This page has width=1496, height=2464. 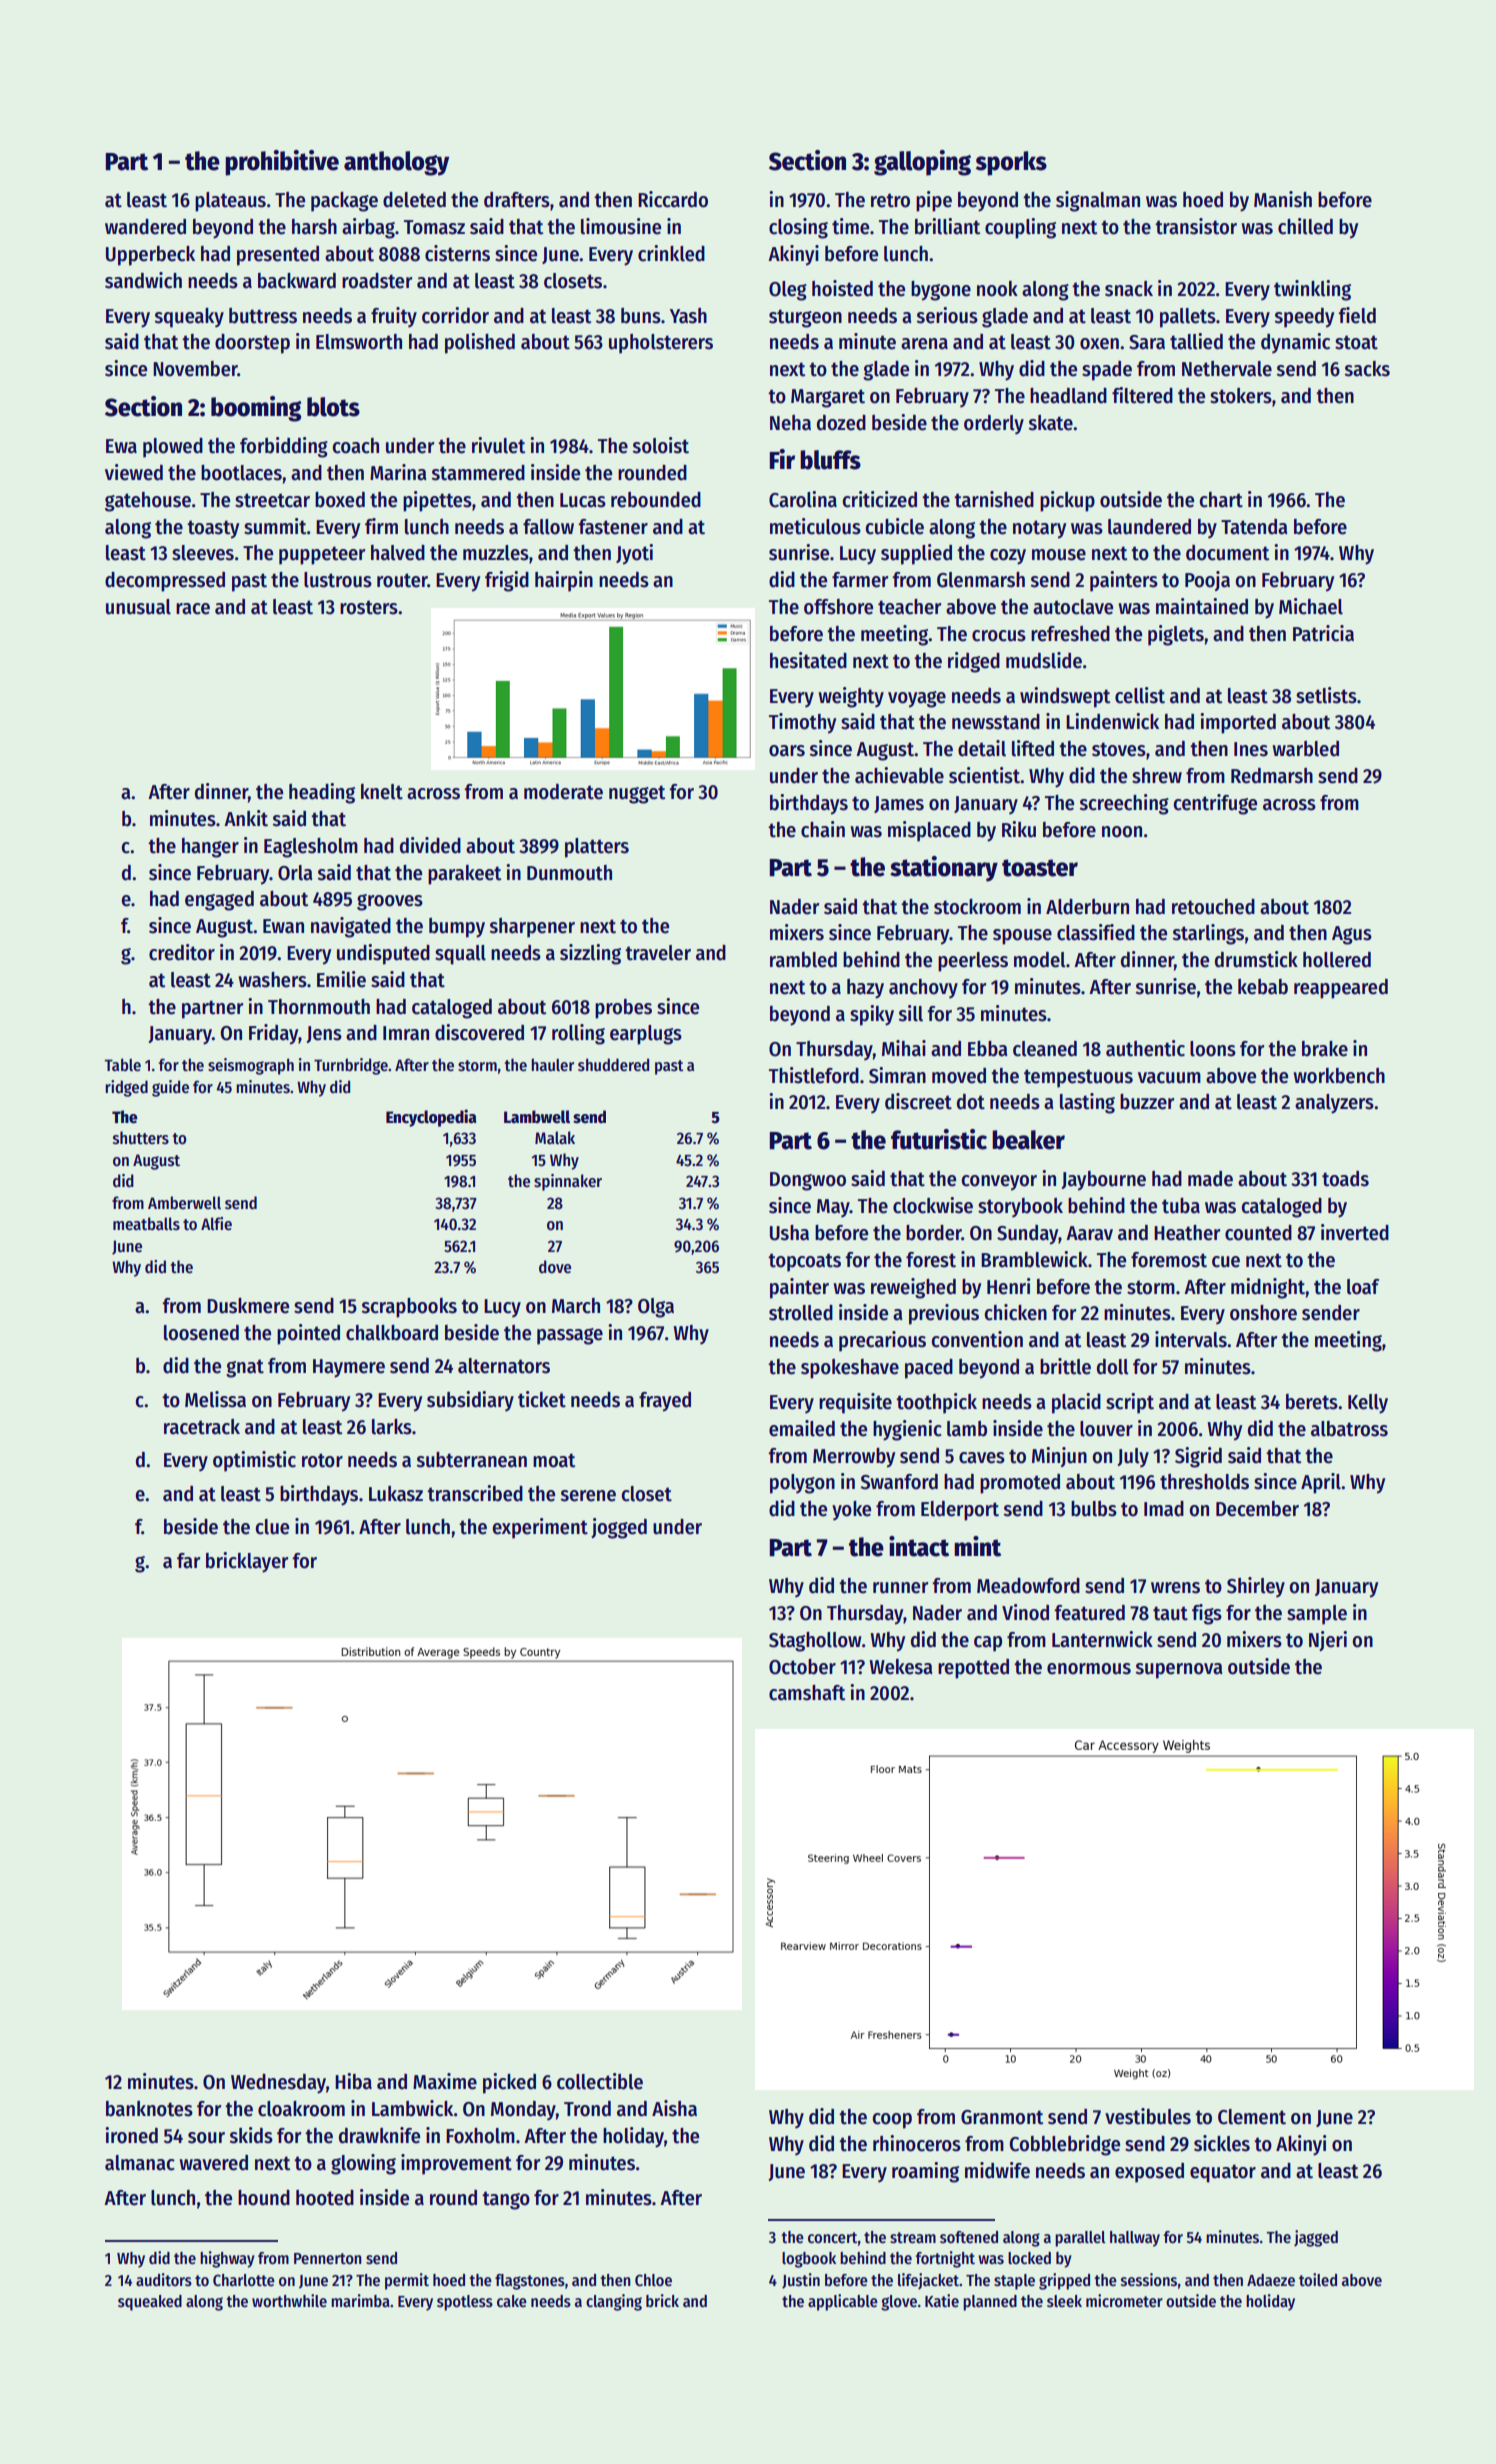 What do you see at coordinates (803, 723) in the page?
I see `Timothy` at bounding box center [803, 723].
